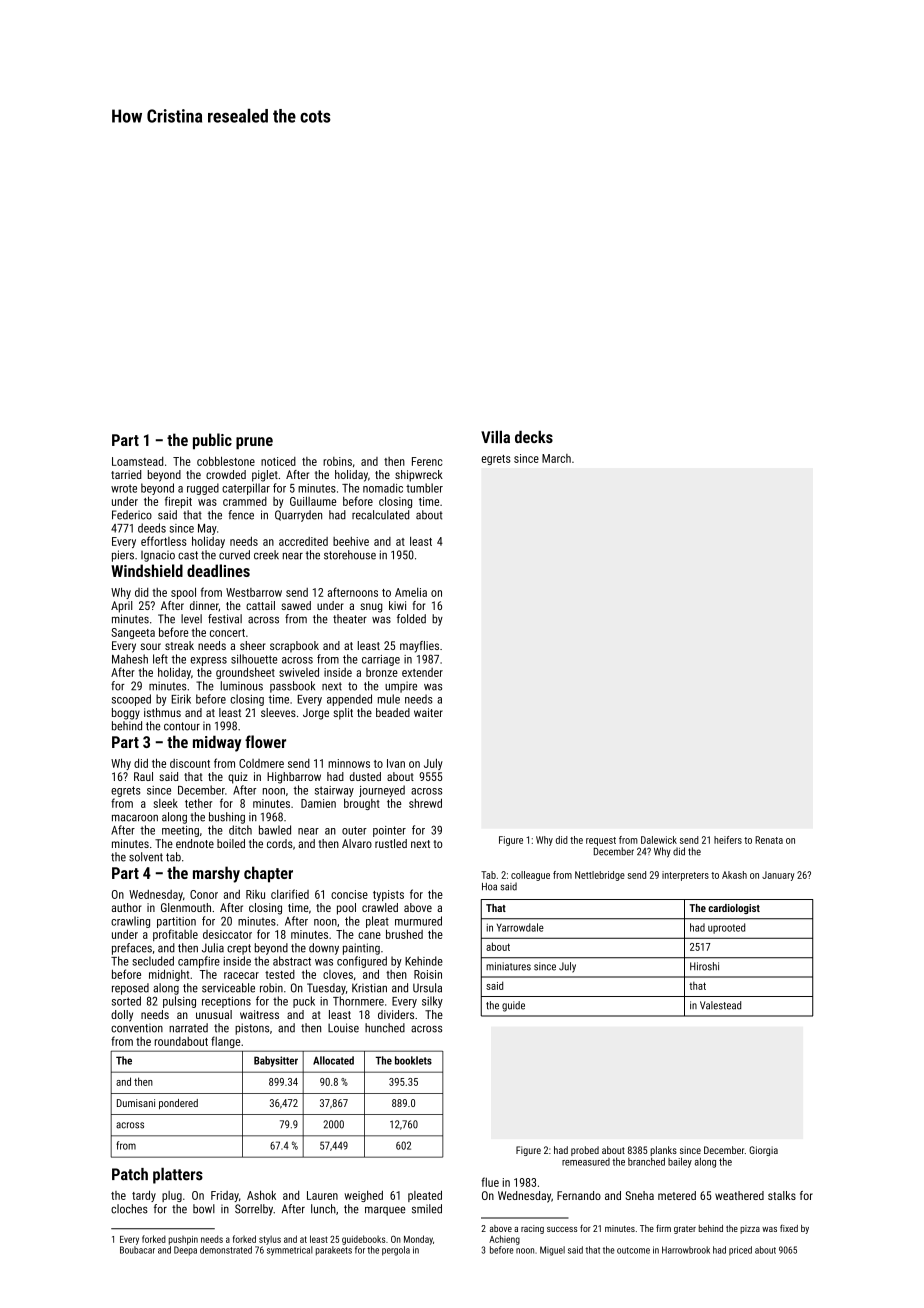 The width and height of the screenshot is (924, 1308). Describe the element at coordinates (132, 515) in the screenshot. I see `Federico` at that location.
